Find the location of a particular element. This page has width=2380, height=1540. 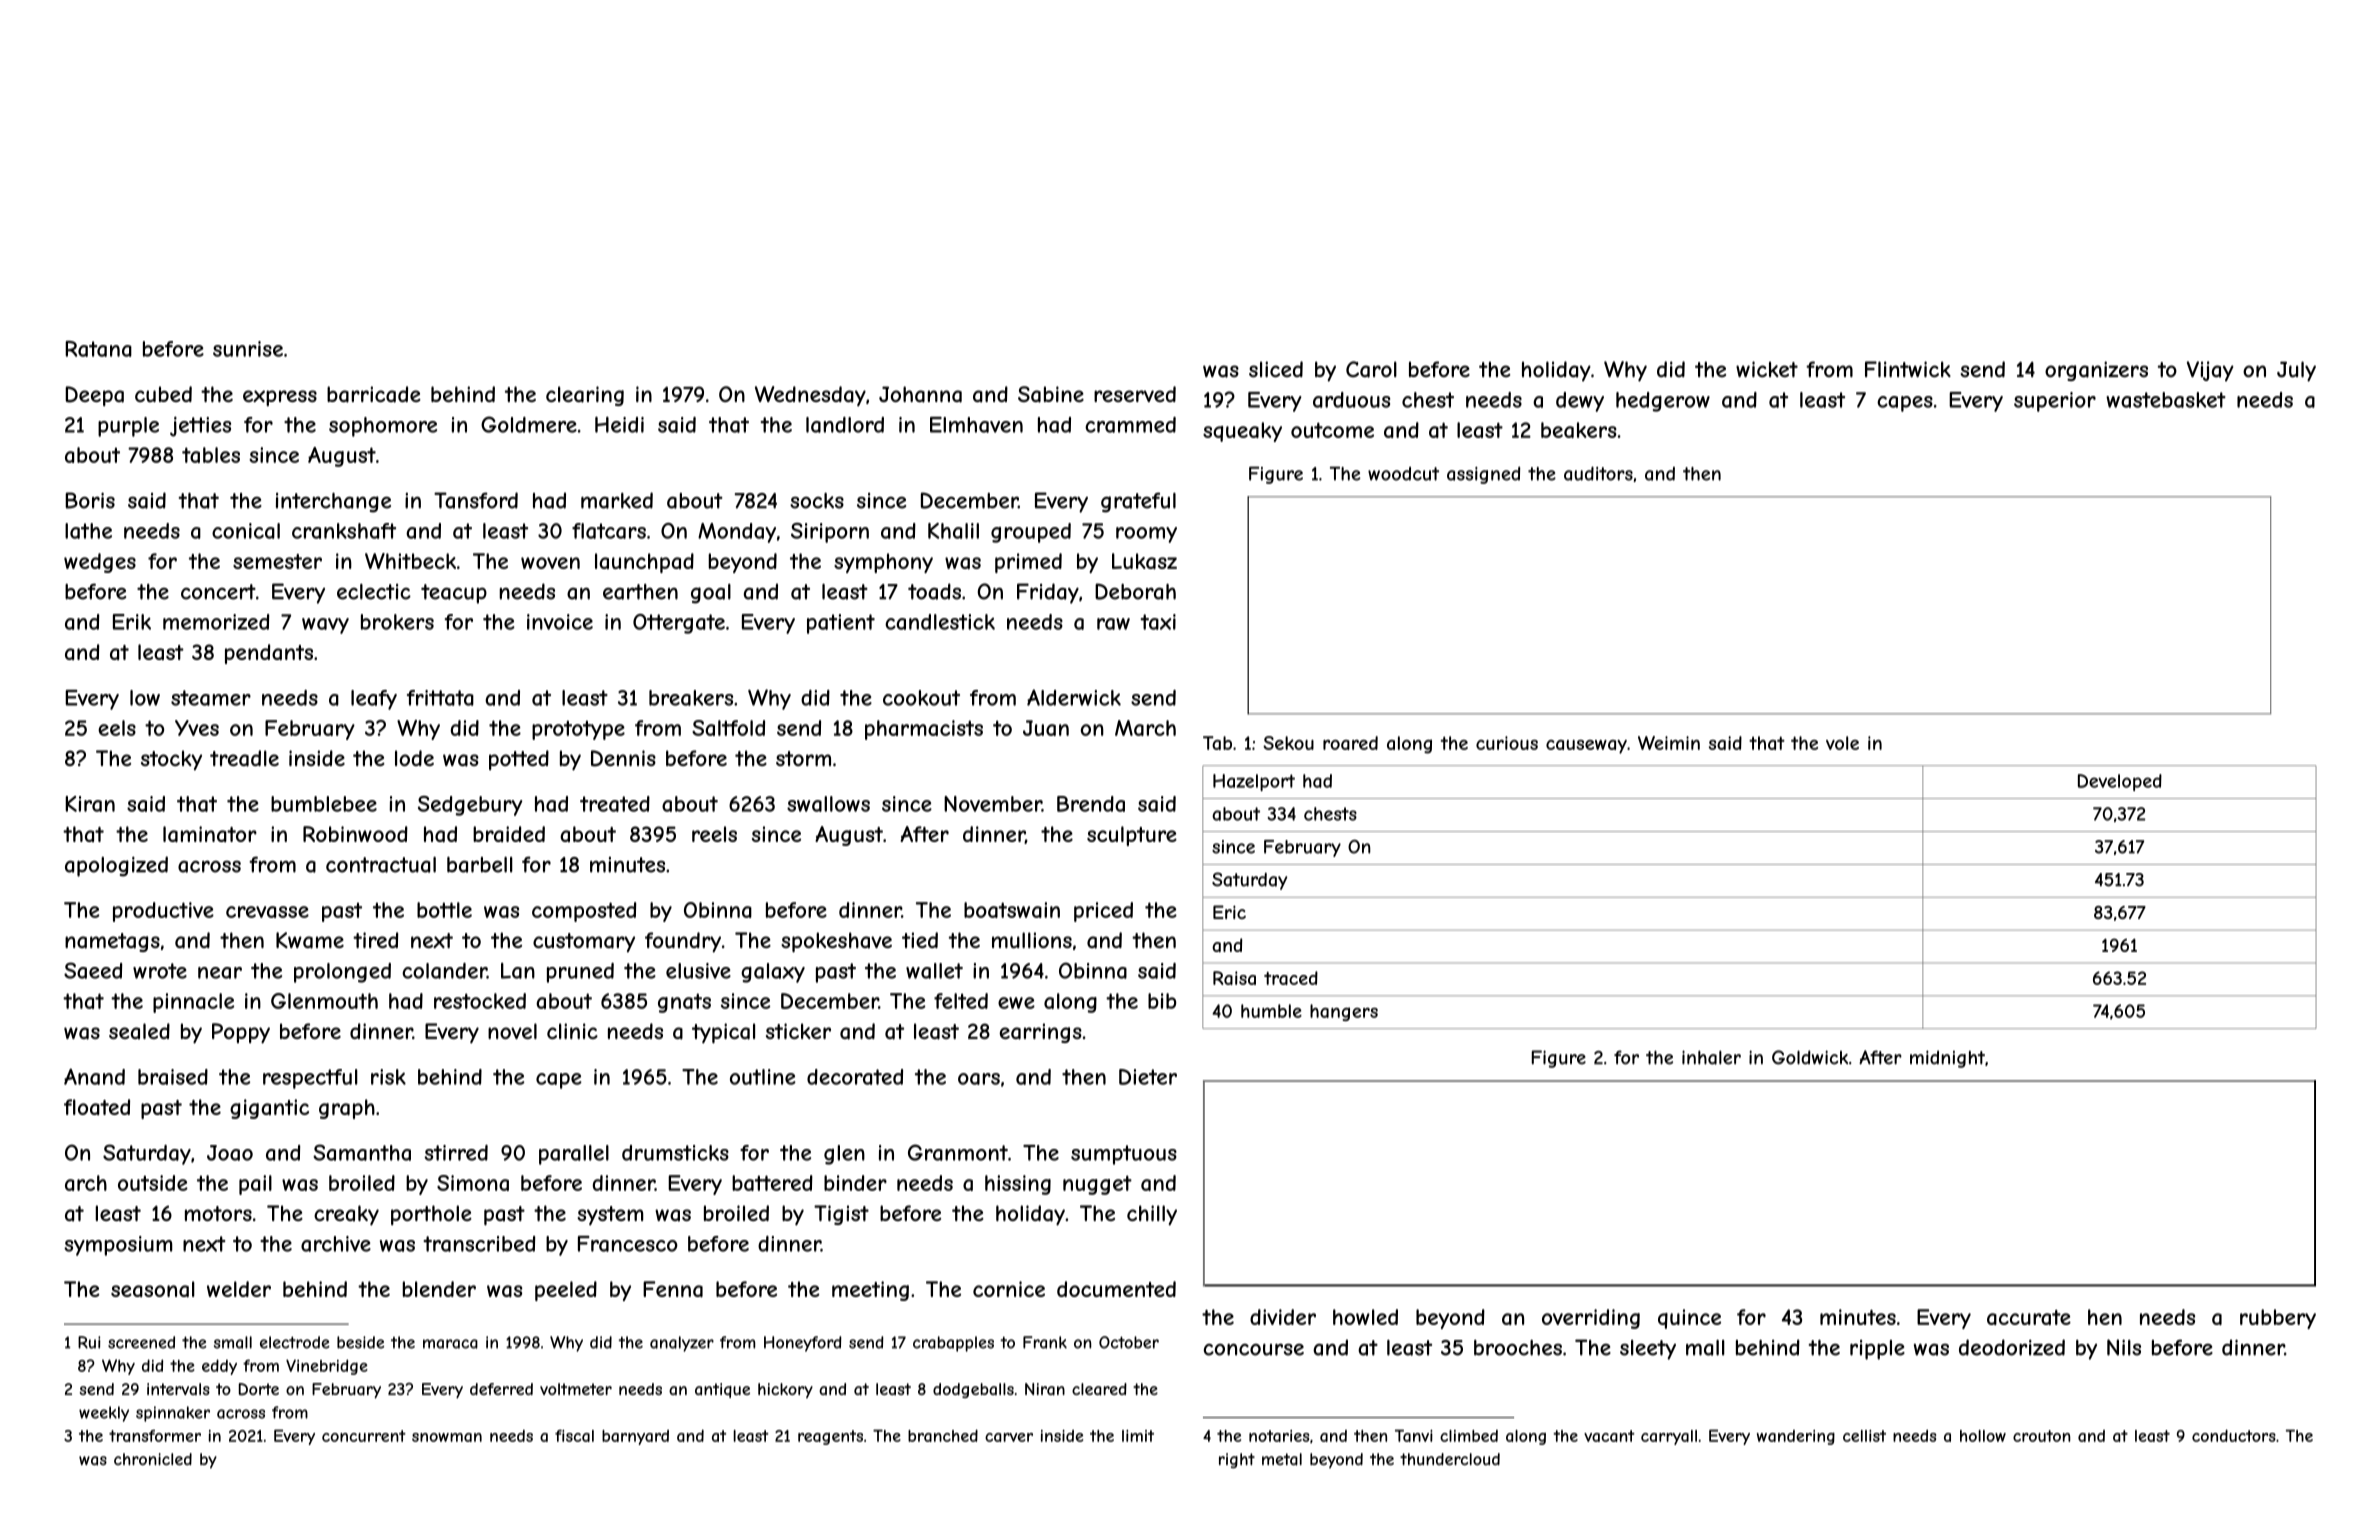

cellist is located at coordinates (1864, 1436).
